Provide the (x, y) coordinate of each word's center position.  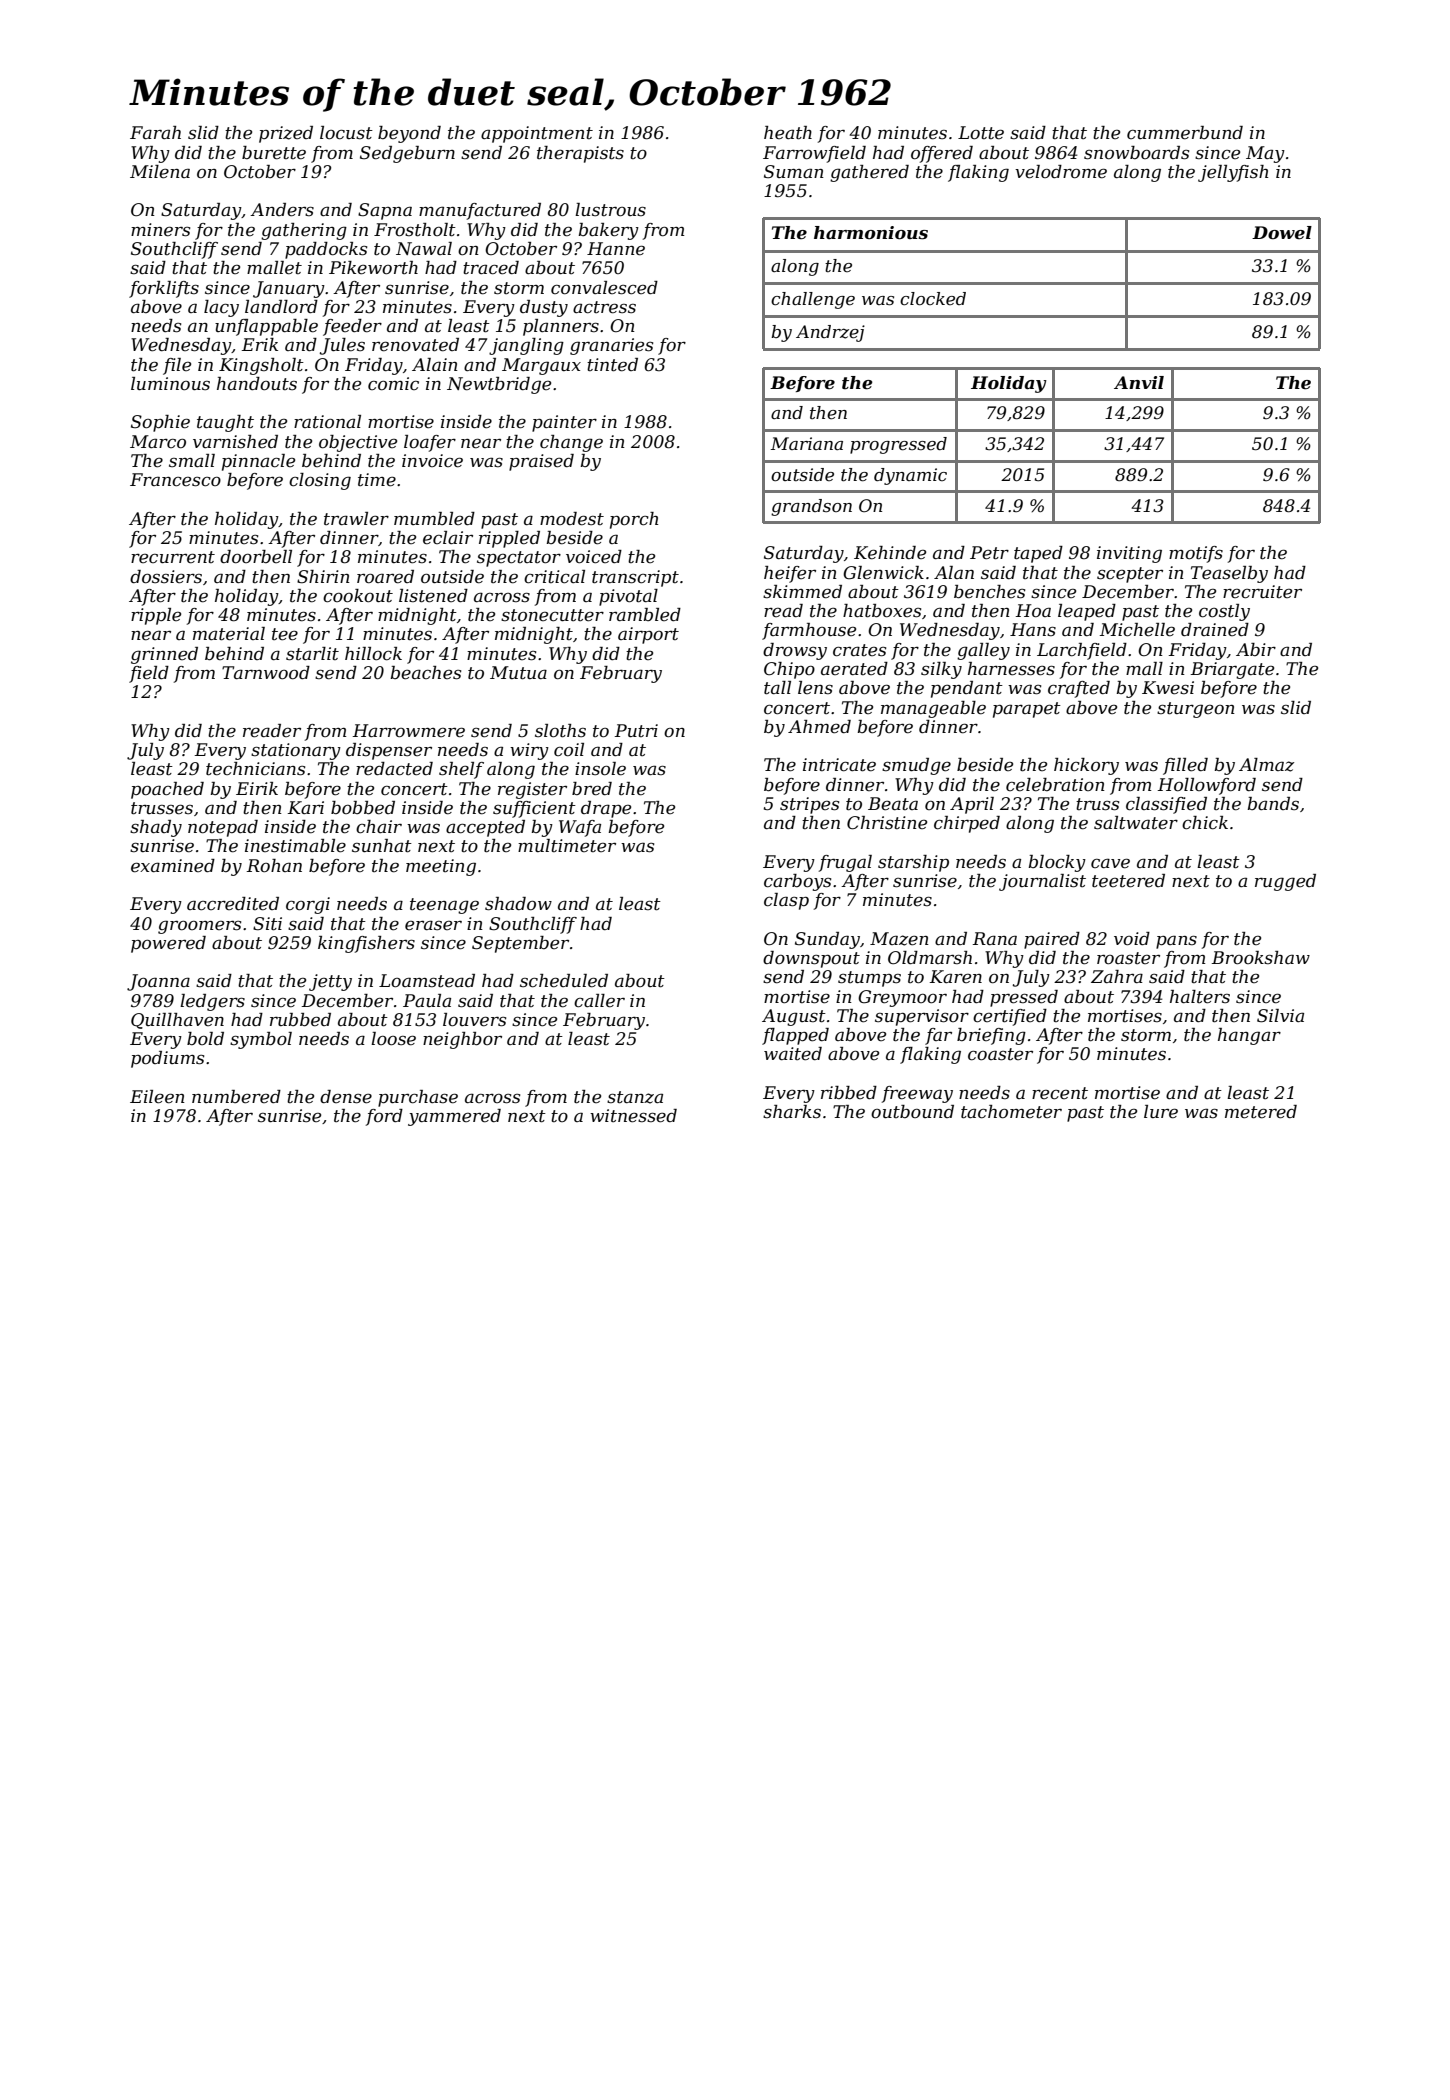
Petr (989, 553)
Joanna (158, 982)
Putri (636, 730)
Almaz (1266, 765)
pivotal (628, 597)
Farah (155, 132)
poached (167, 790)
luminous (170, 383)
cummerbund (1185, 133)
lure (1161, 1112)
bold (205, 1038)
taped (1038, 554)
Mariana (807, 443)
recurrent (173, 557)
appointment (537, 134)
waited (793, 1054)
